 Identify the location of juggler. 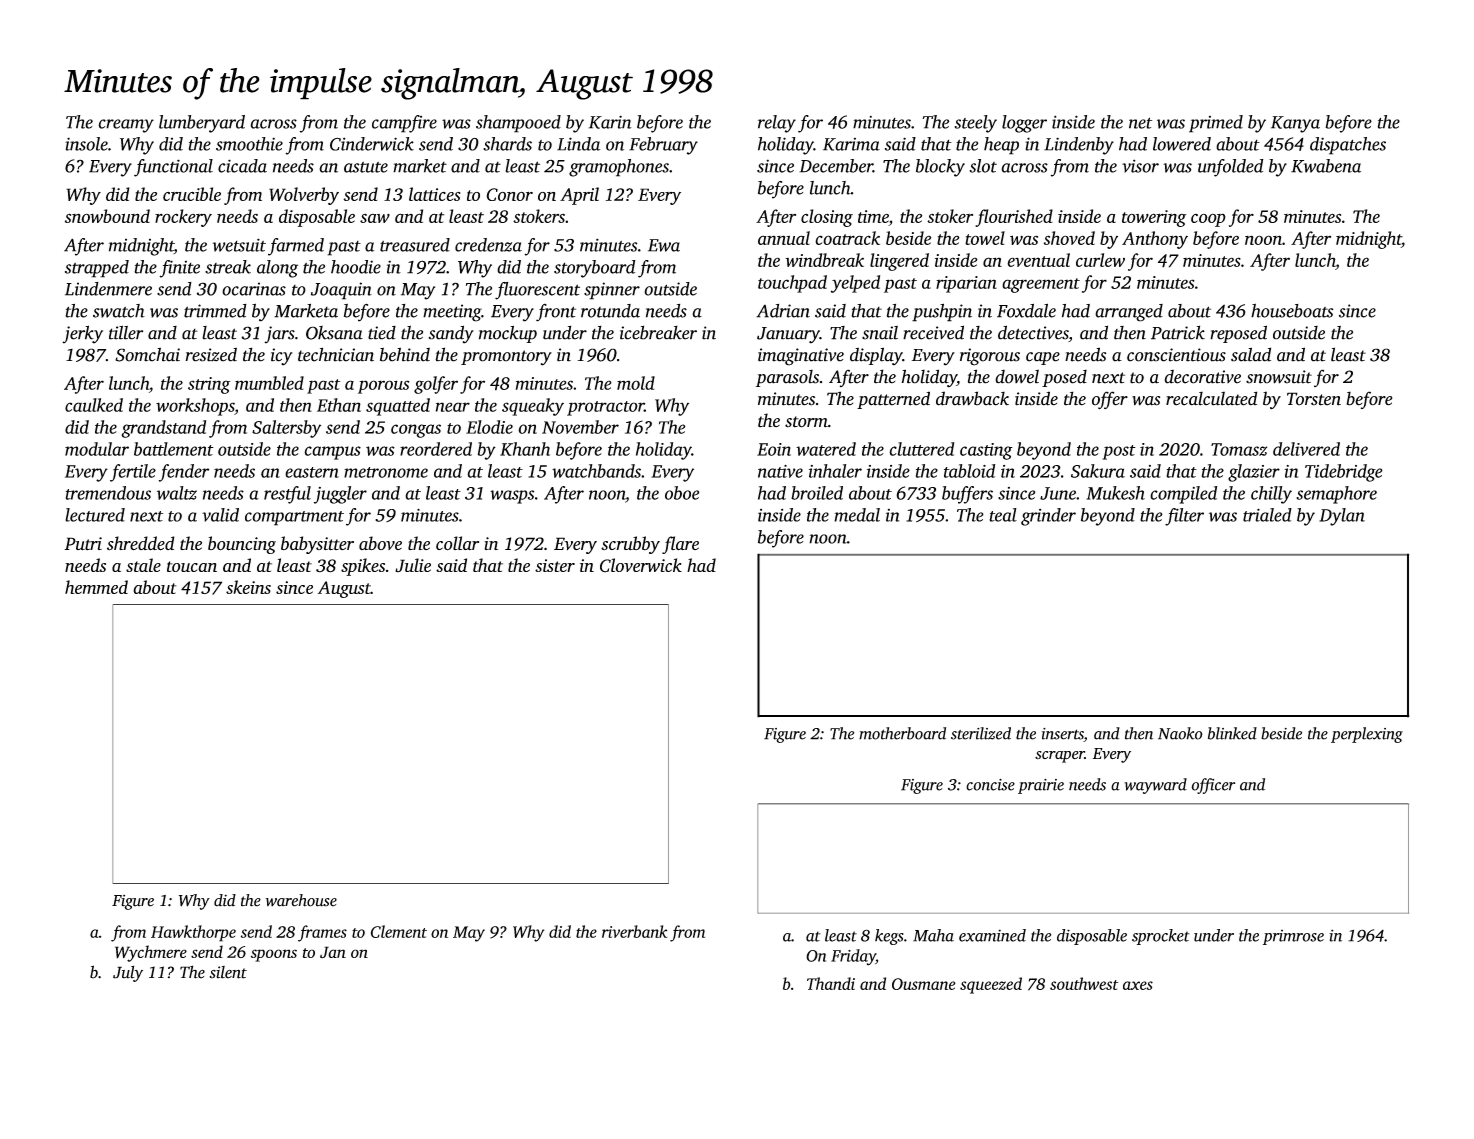
(340, 495).
